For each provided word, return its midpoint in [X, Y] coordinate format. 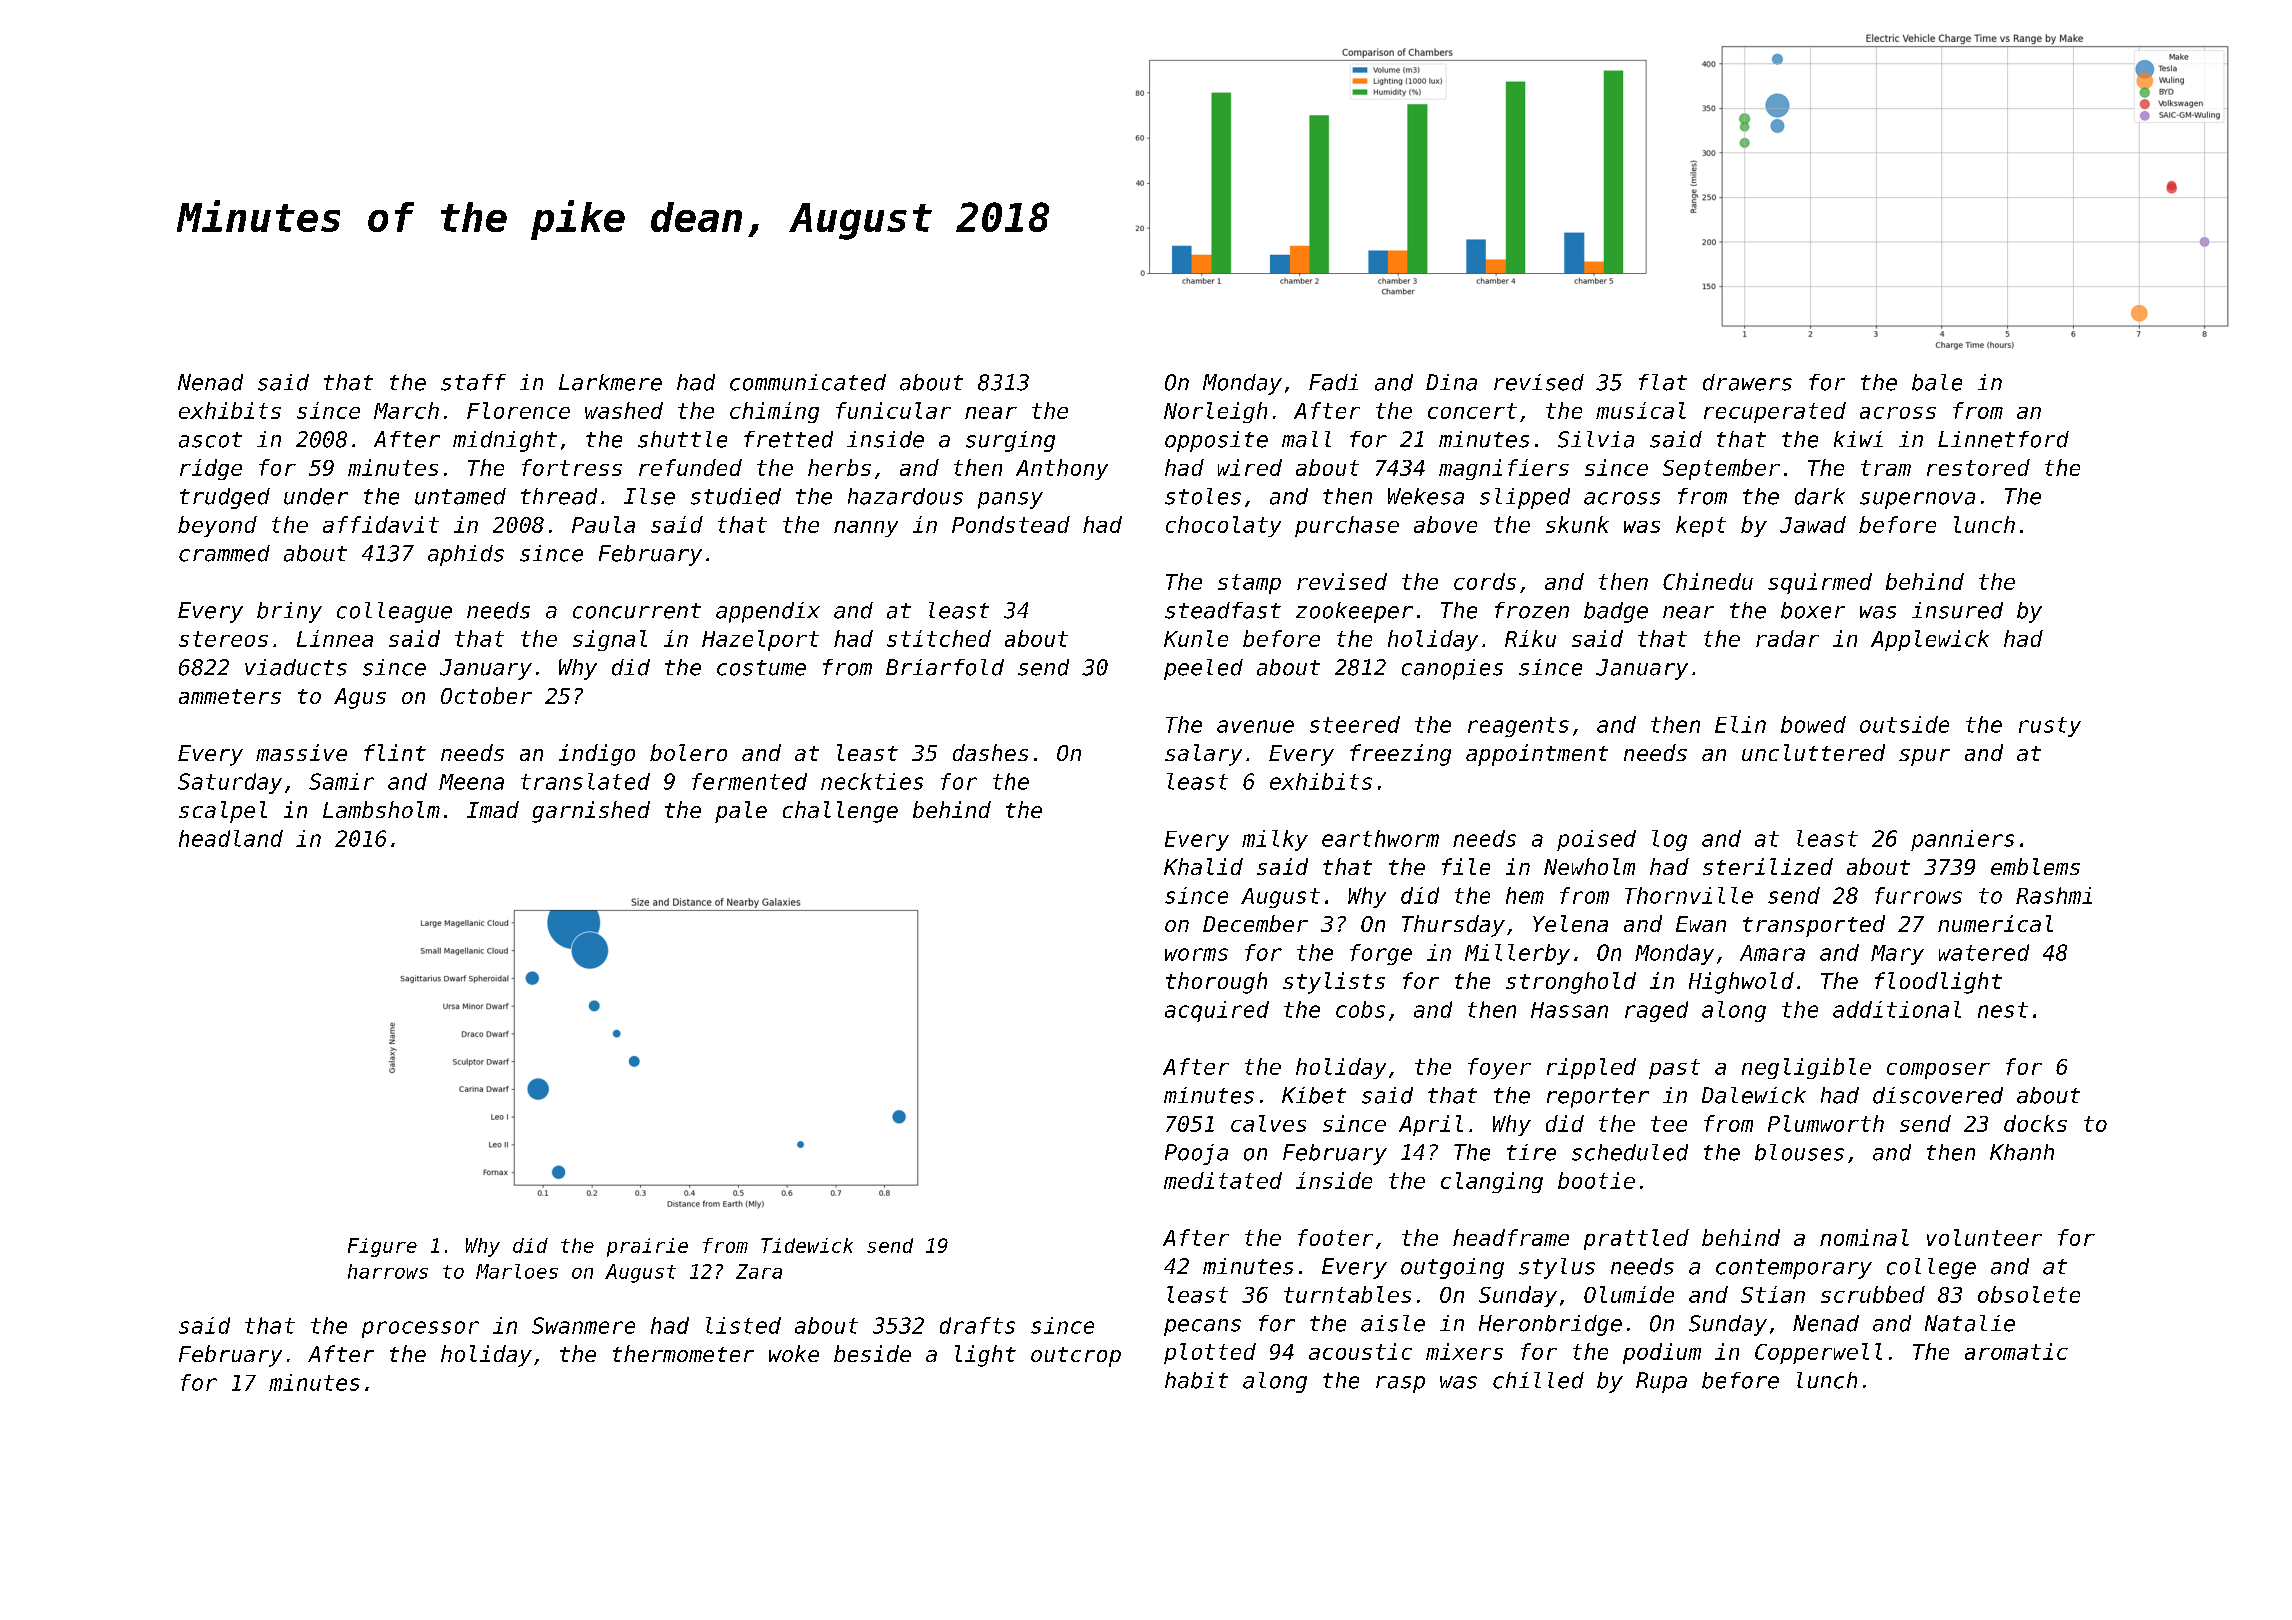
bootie [1596, 1180]
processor [420, 1329]
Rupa [1661, 1382]
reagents [1518, 727]
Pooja [1196, 1154]
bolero [688, 752]
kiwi [1858, 439]
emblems [2035, 866]
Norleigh [1215, 412]
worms [1196, 954]
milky [1275, 840]
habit [1196, 1380]
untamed [460, 496]
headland [231, 838]
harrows [388, 1271]
